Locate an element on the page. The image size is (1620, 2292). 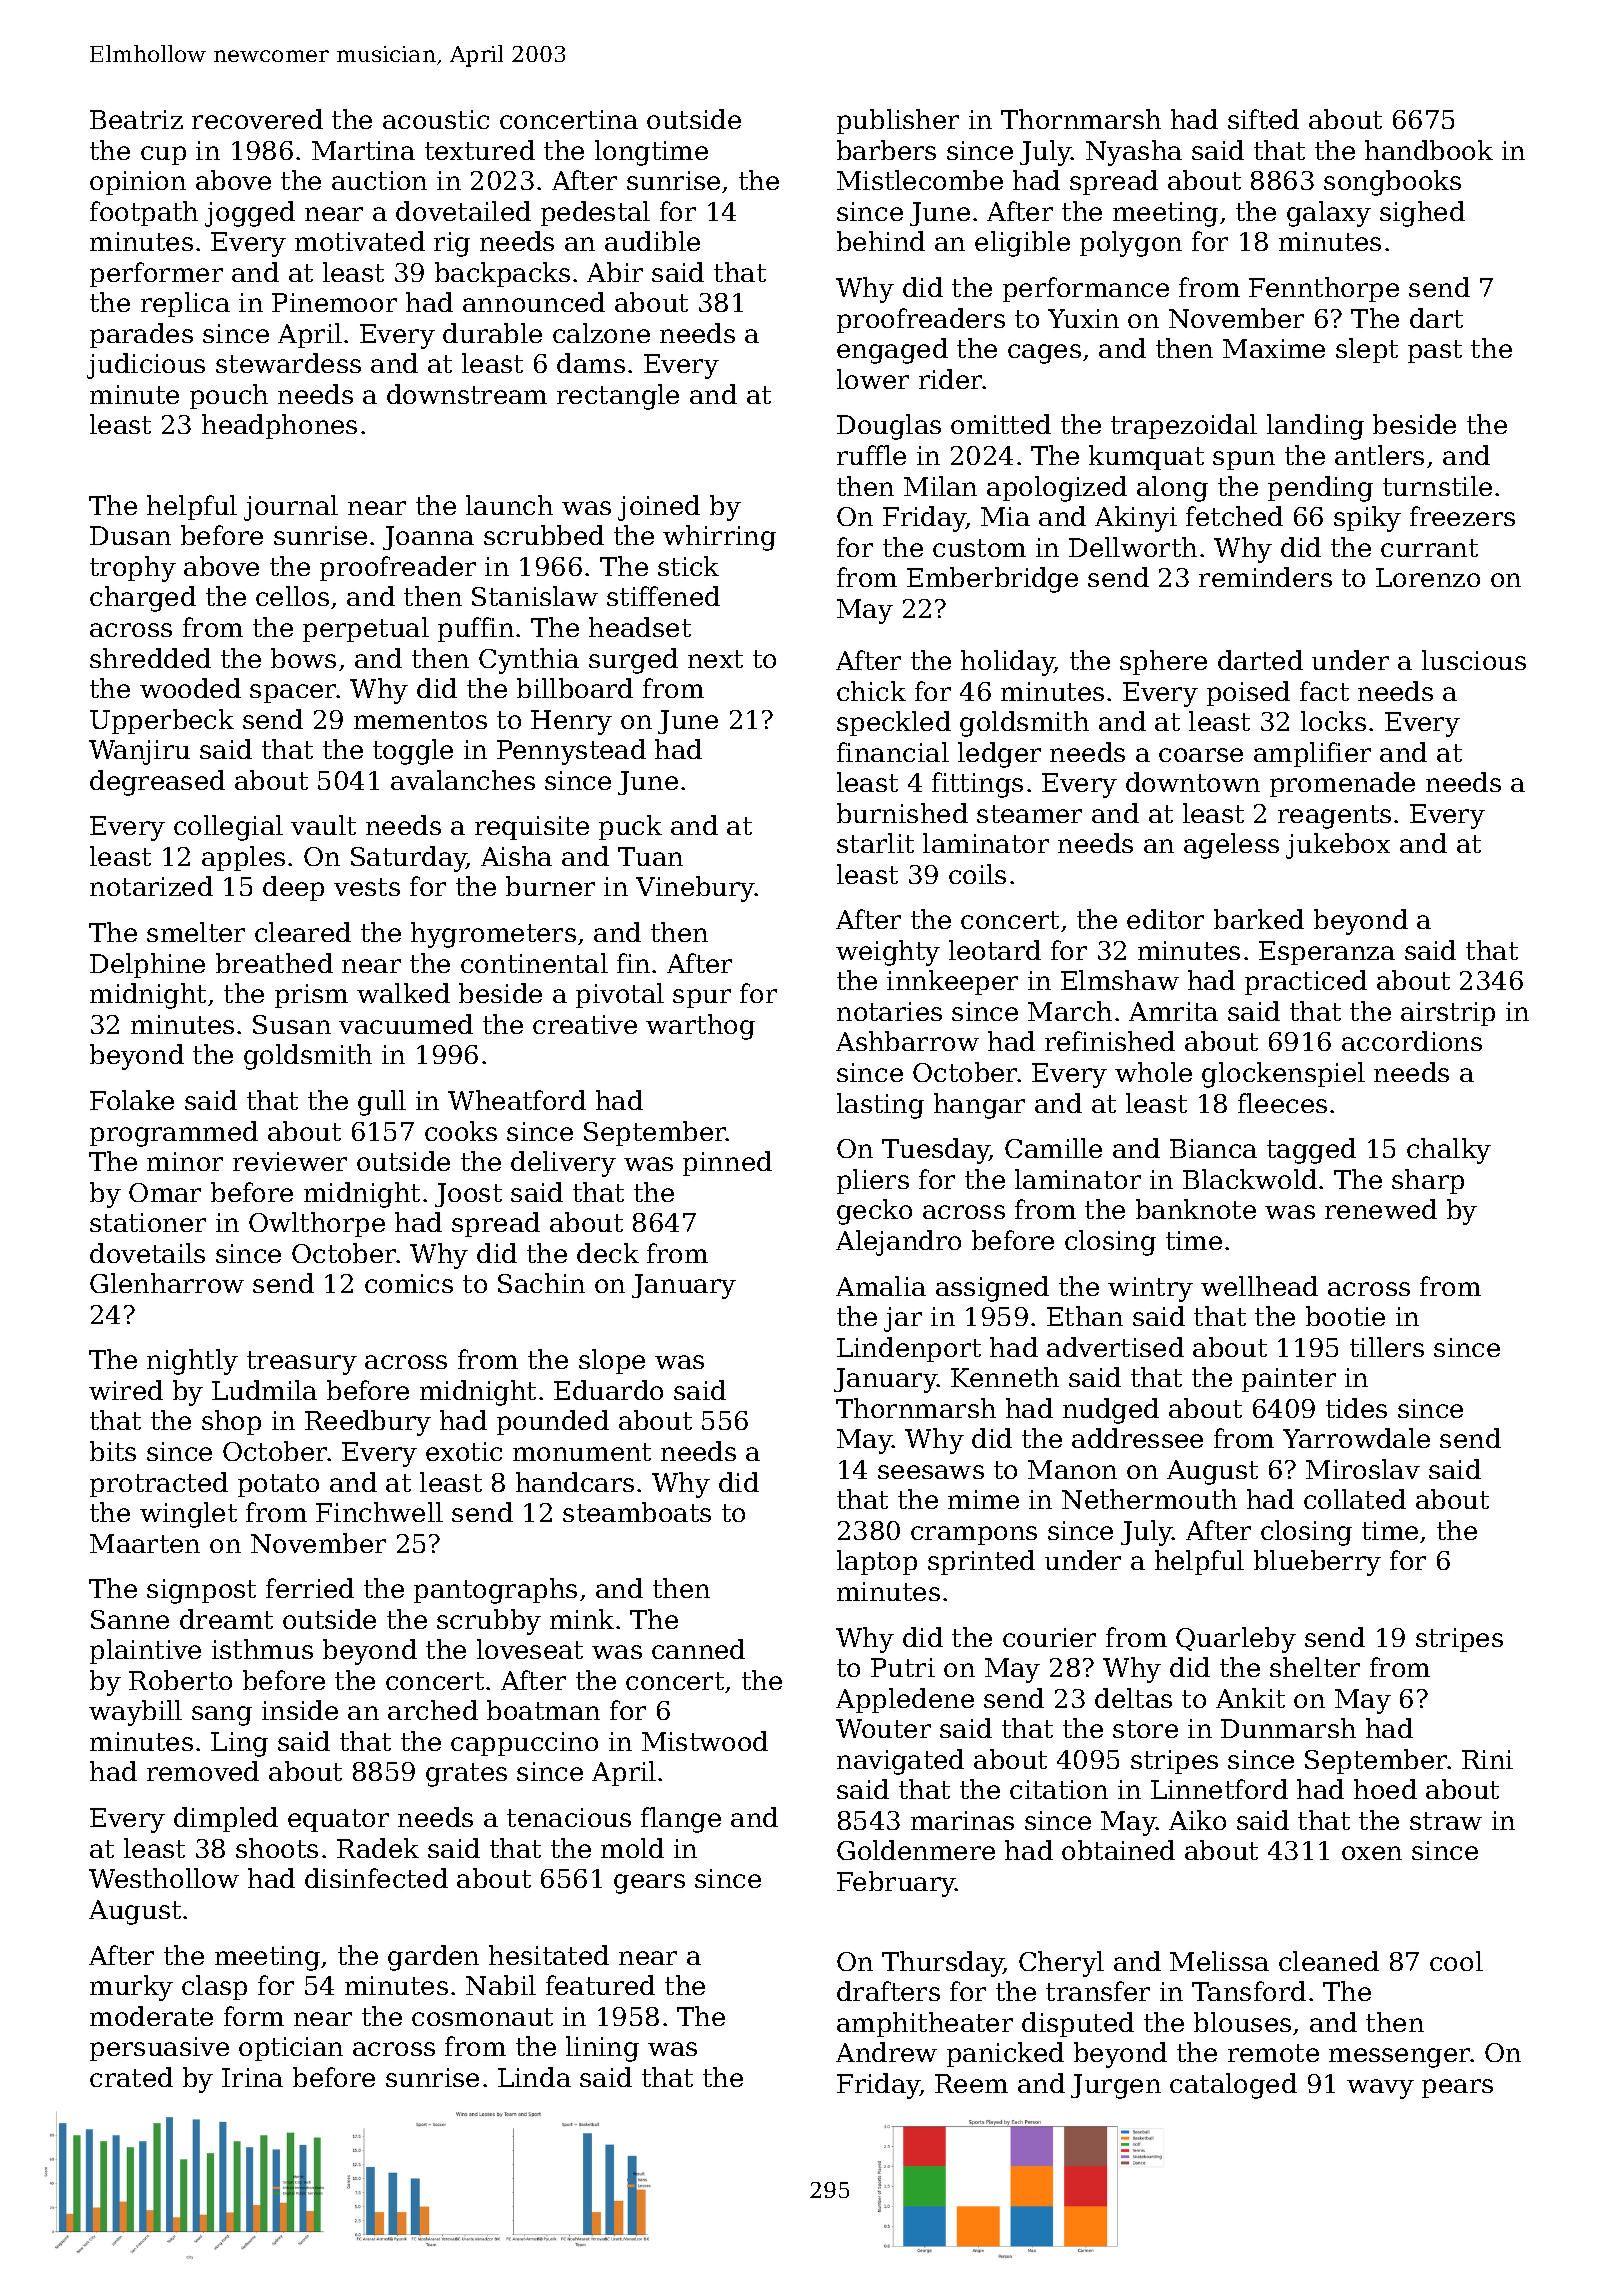
handbook is located at coordinates (1429, 150).
